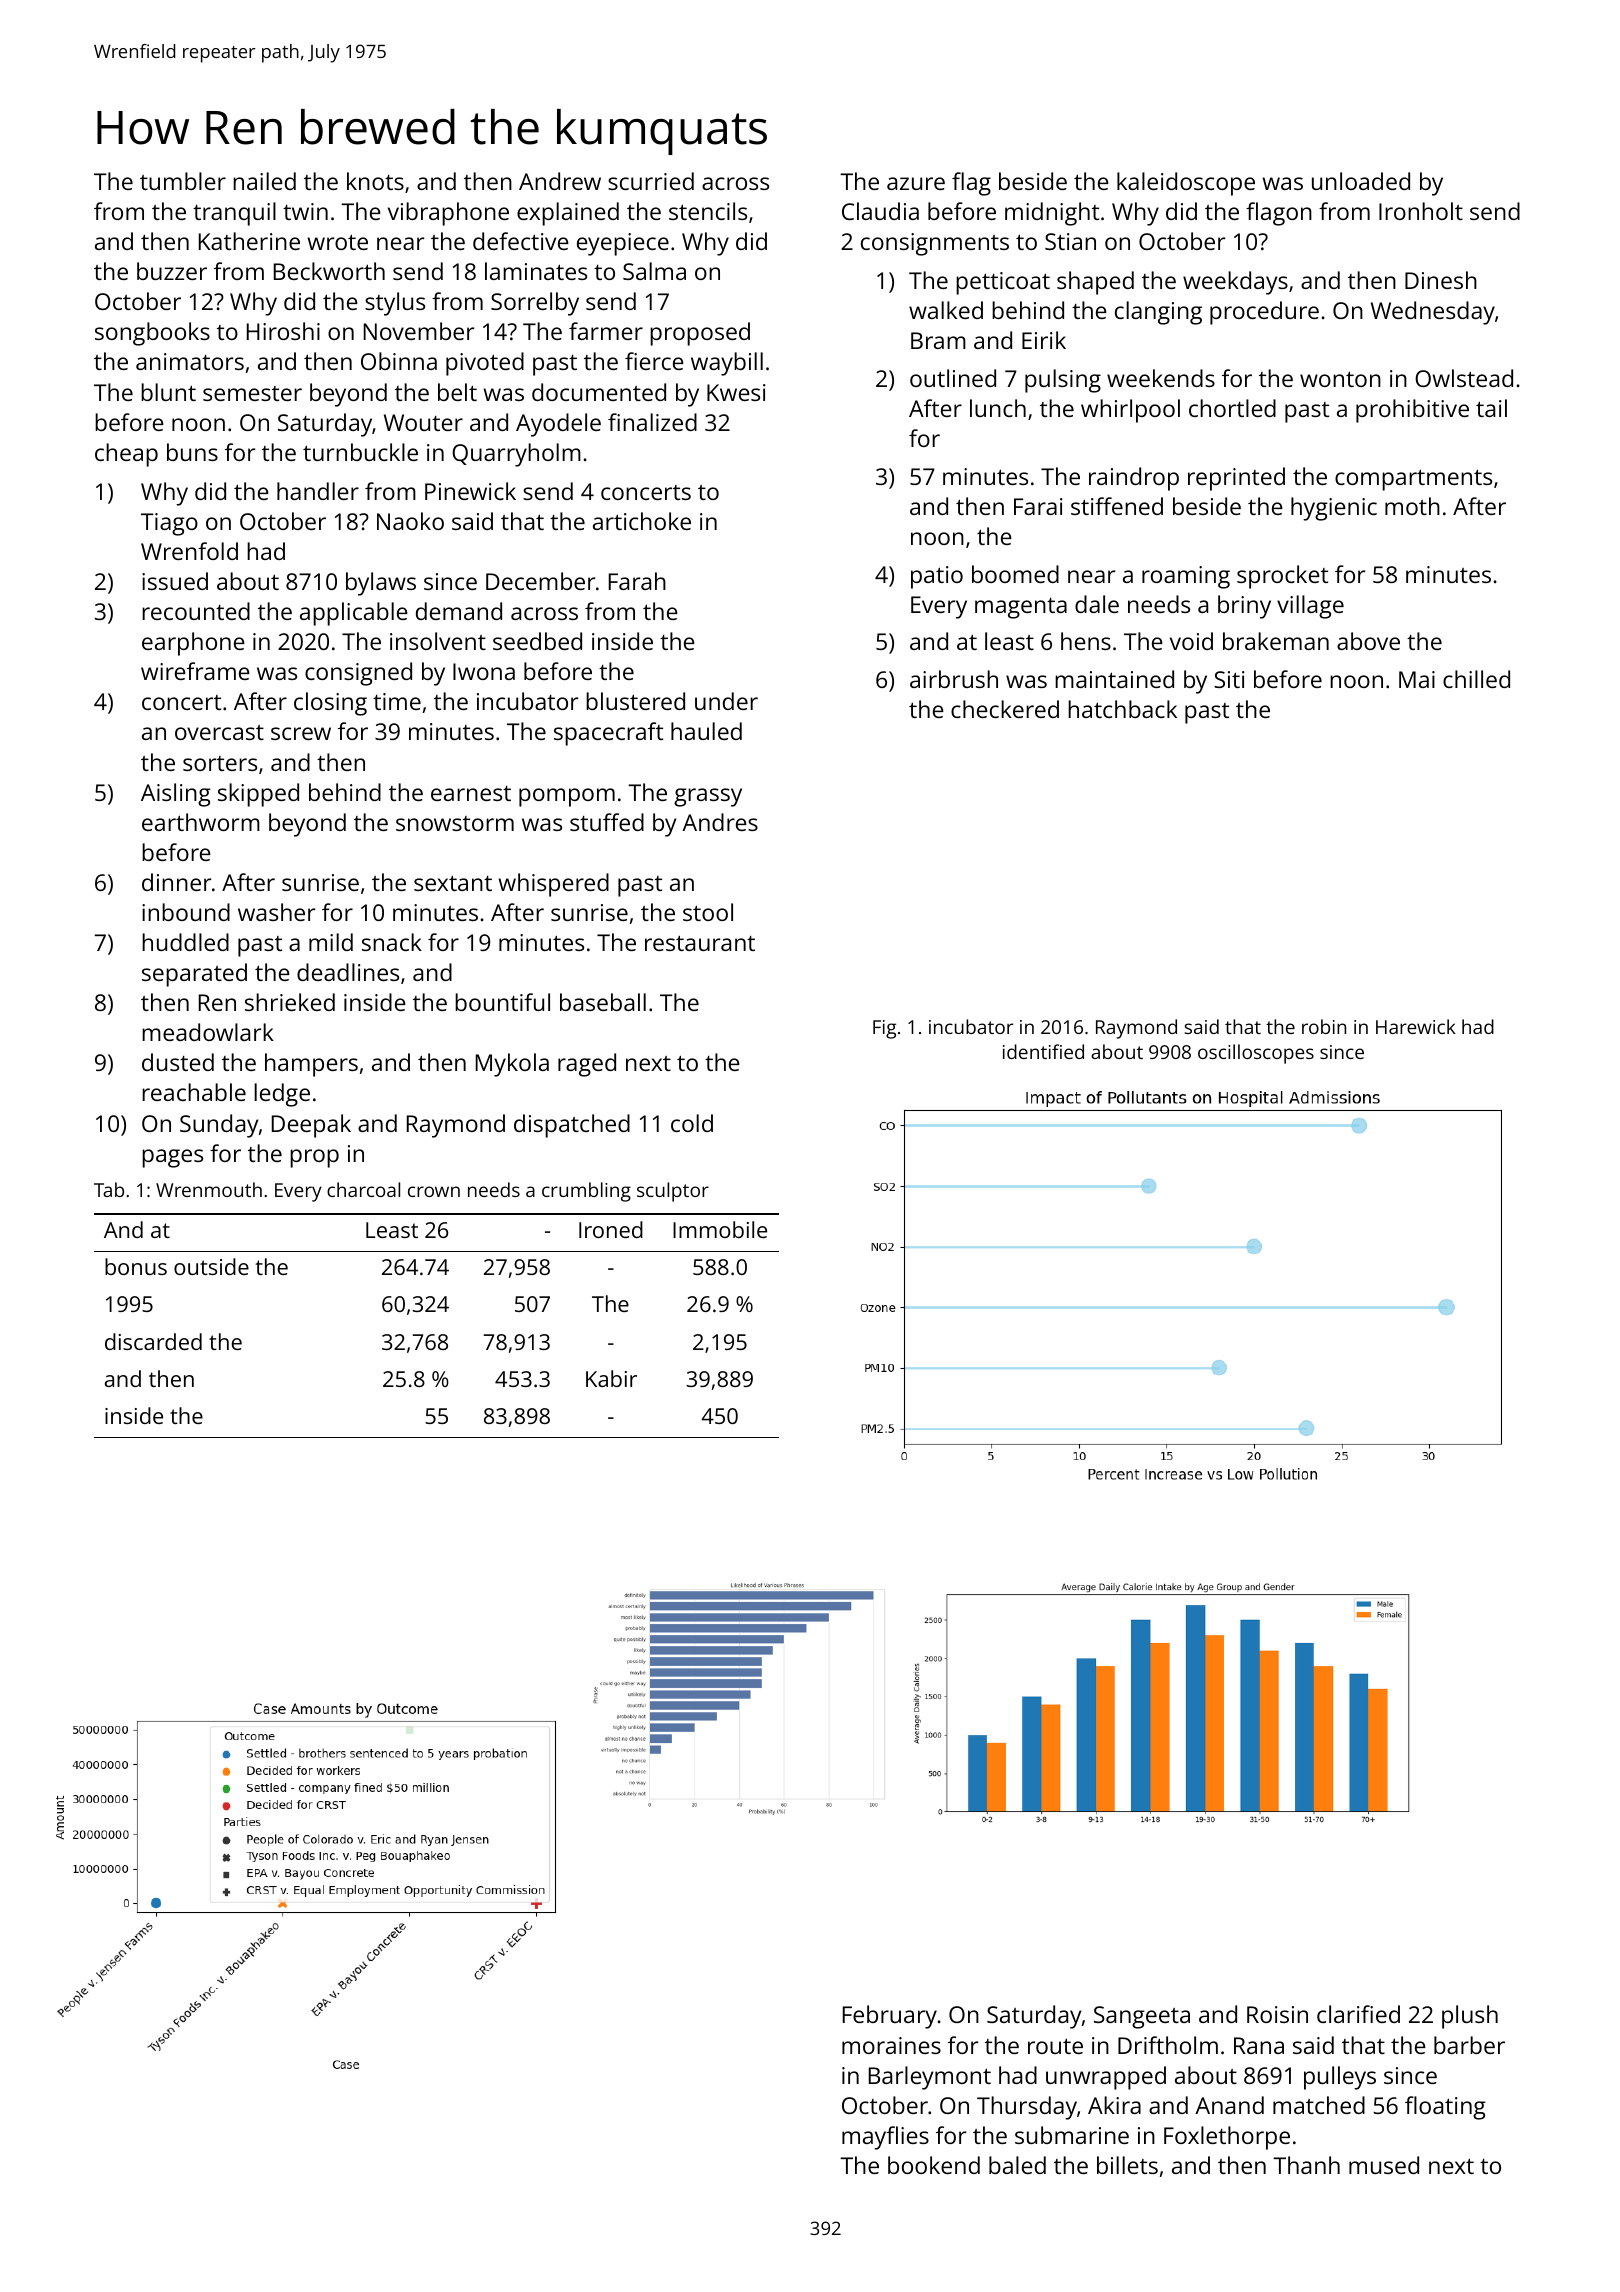  What do you see at coordinates (885, 2138) in the image?
I see `mayflies` at bounding box center [885, 2138].
